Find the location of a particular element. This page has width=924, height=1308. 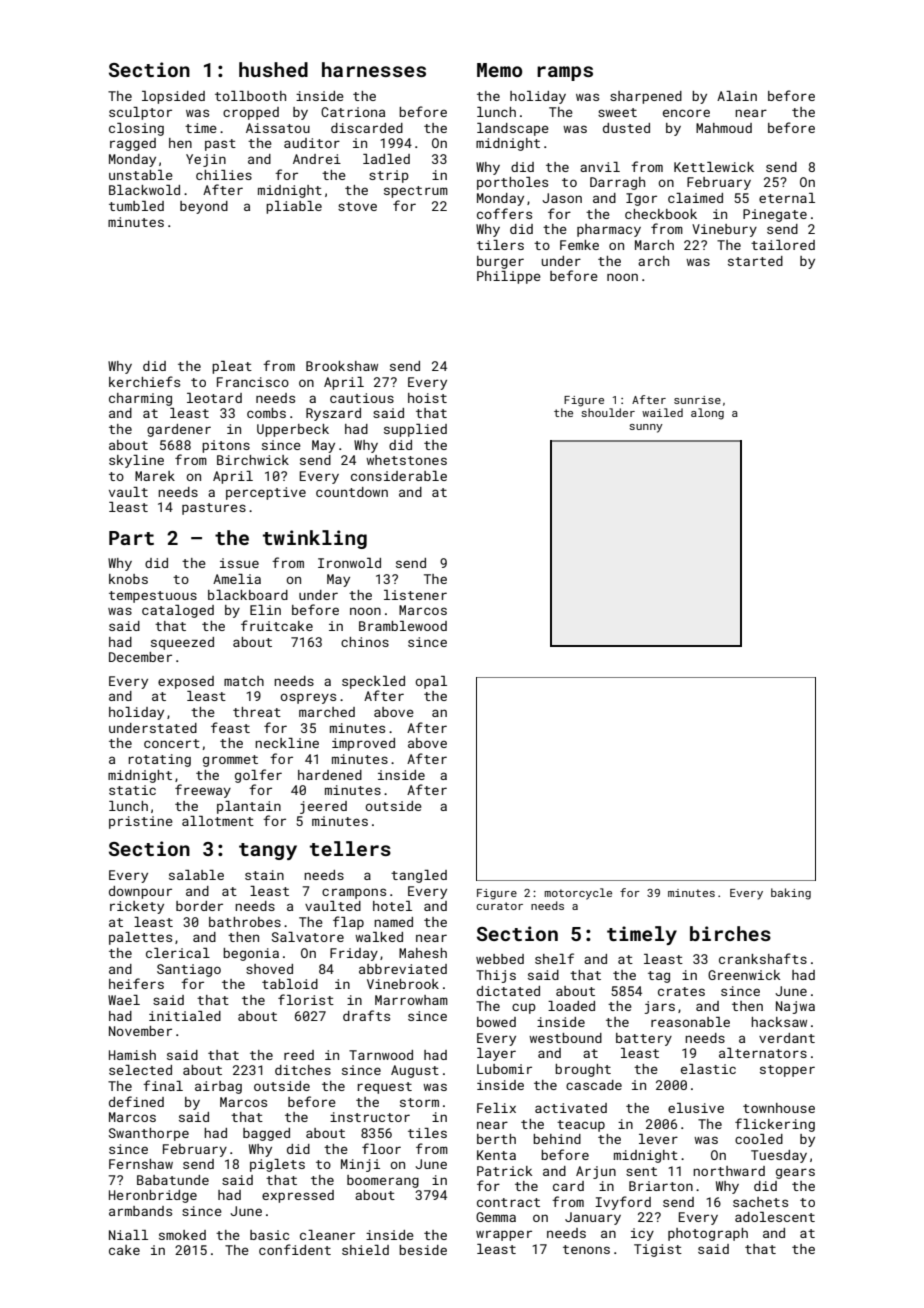

sculptor is located at coordinates (140, 113).
